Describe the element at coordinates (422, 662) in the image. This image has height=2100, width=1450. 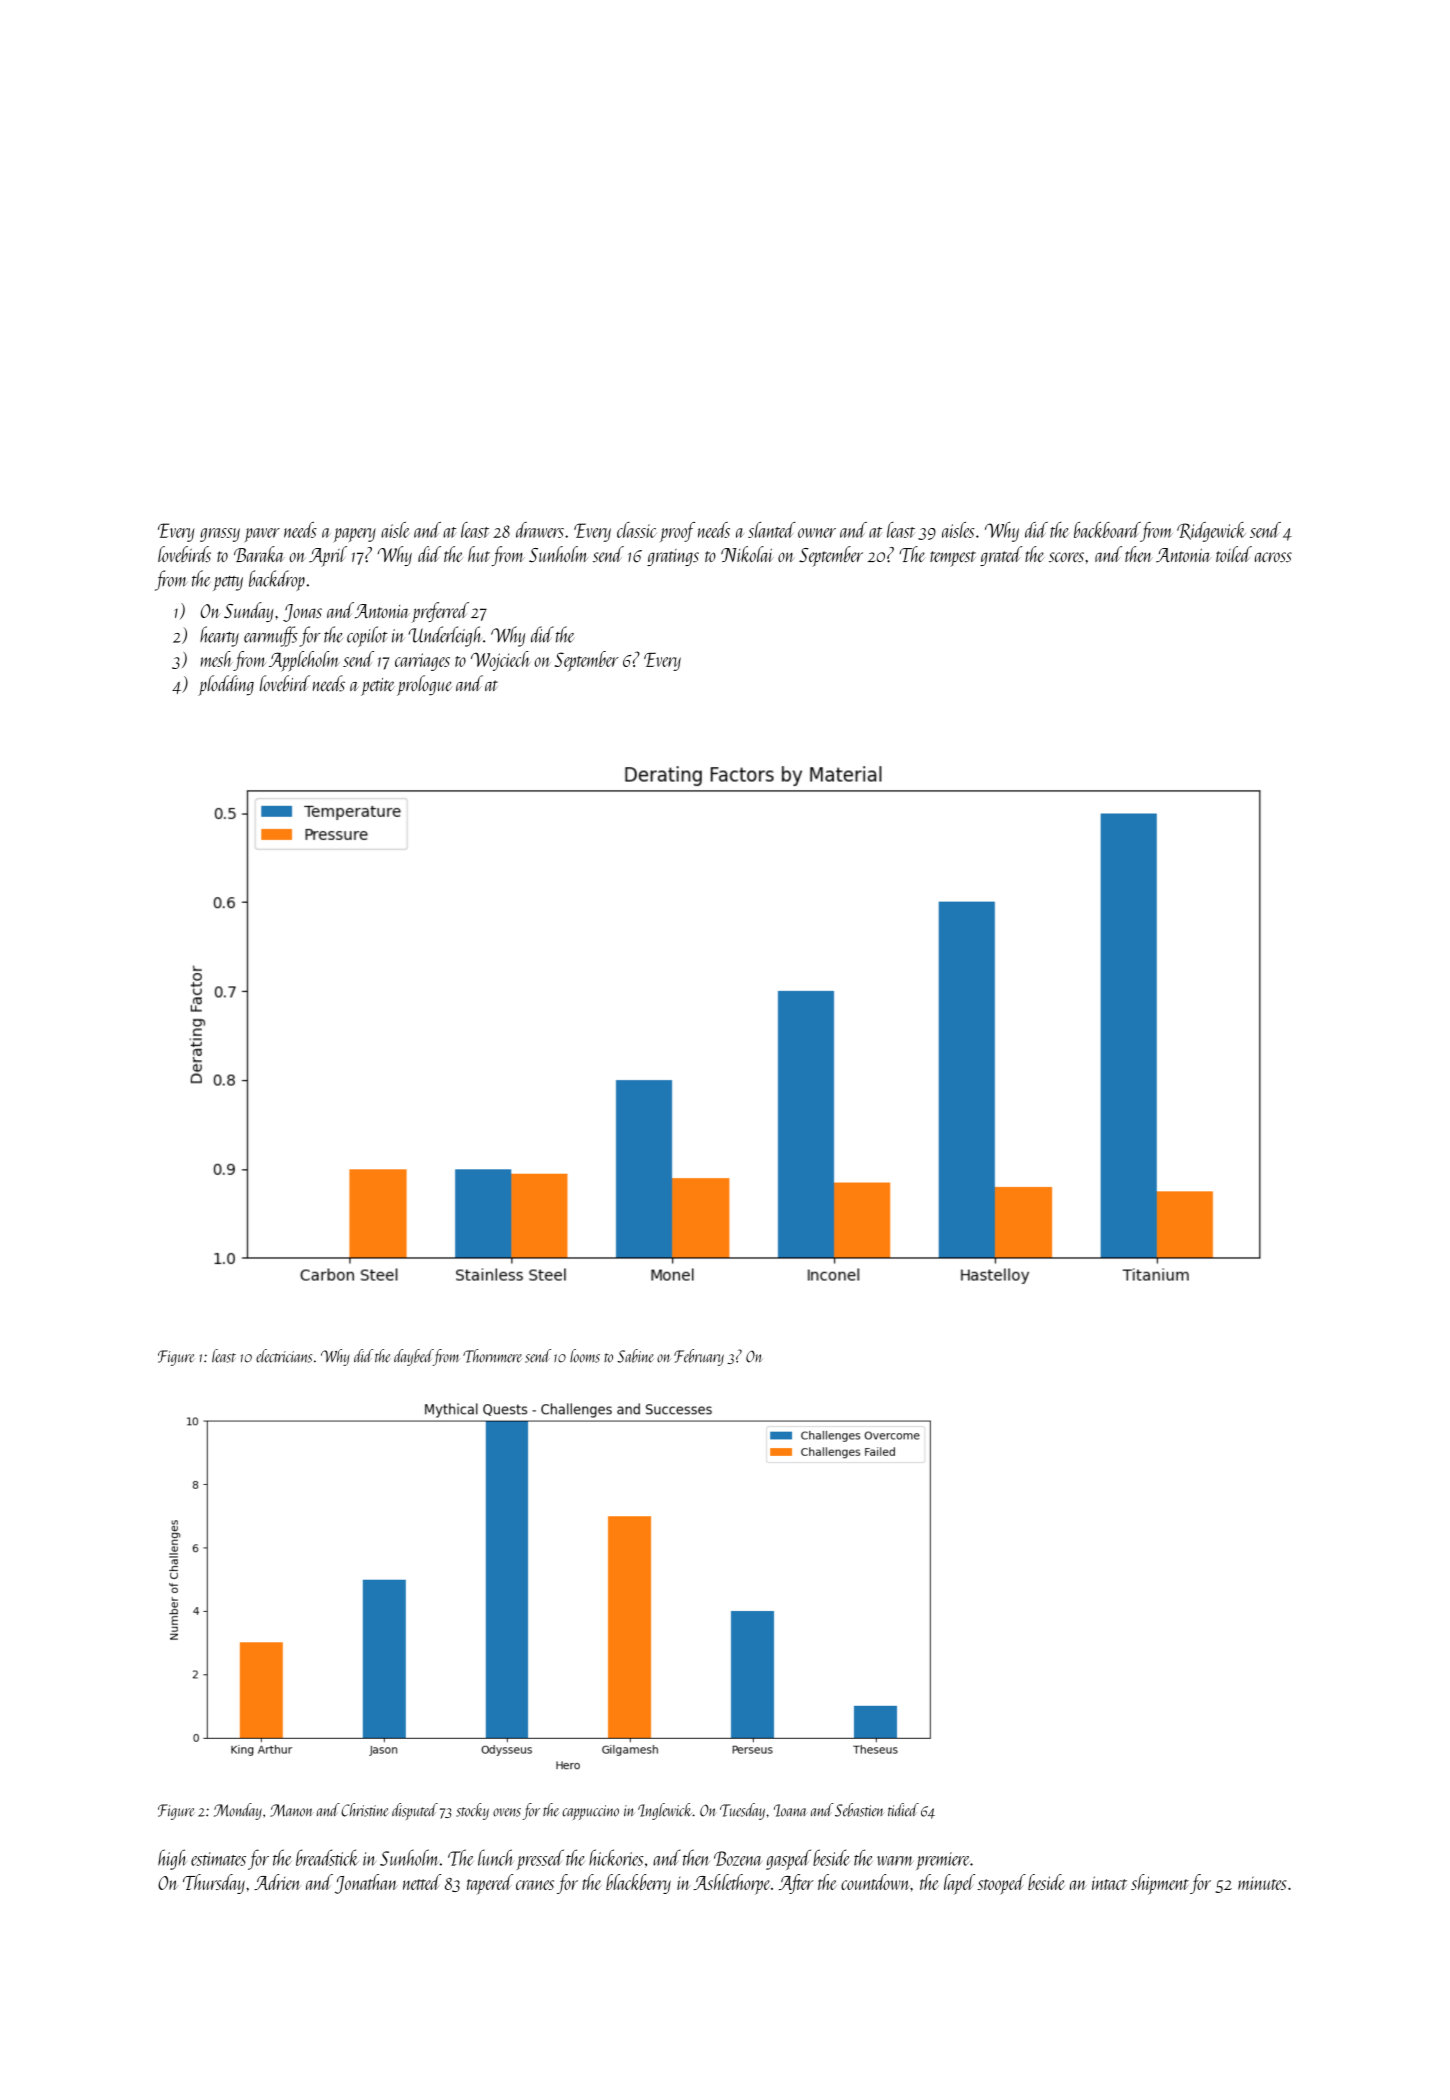
I see `carriages` at that location.
